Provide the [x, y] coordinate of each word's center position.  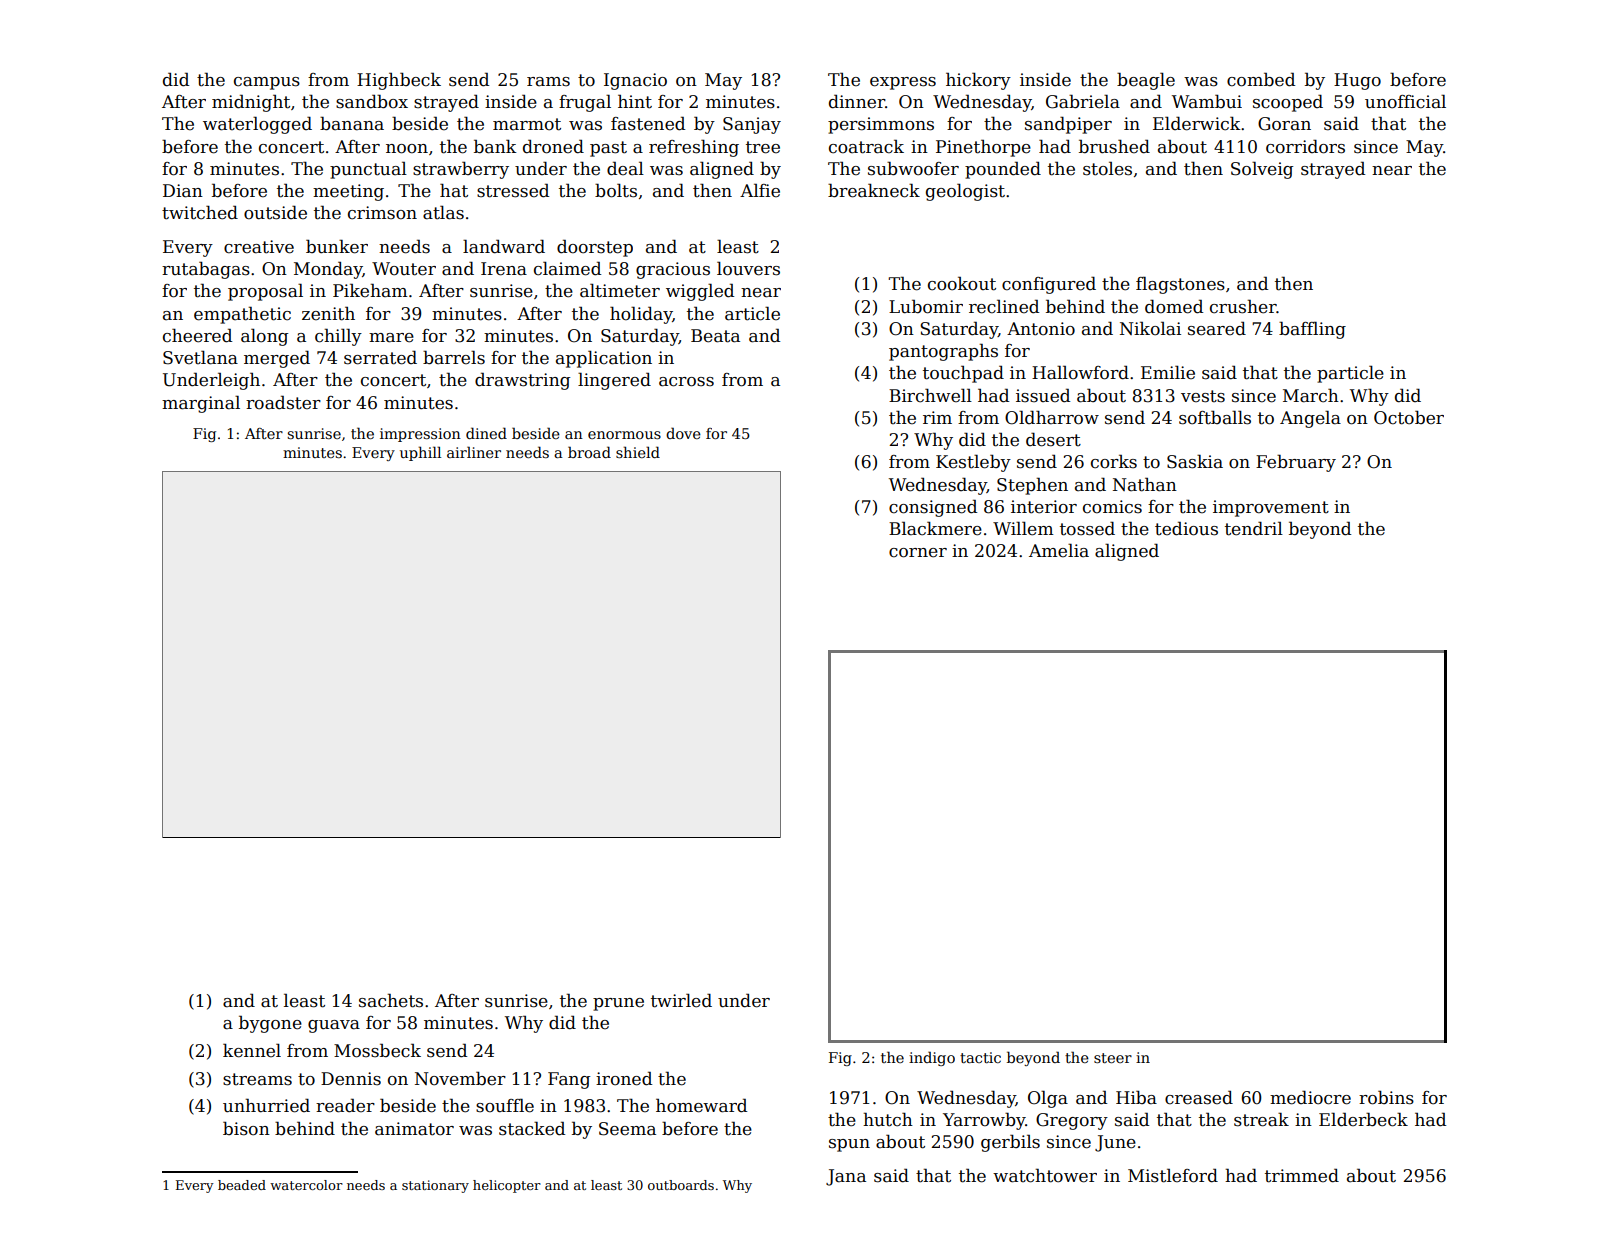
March [1311, 395]
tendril [1254, 528]
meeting [348, 192]
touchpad [963, 374]
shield [638, 452]
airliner [474, 452]
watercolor [306, 1185]
